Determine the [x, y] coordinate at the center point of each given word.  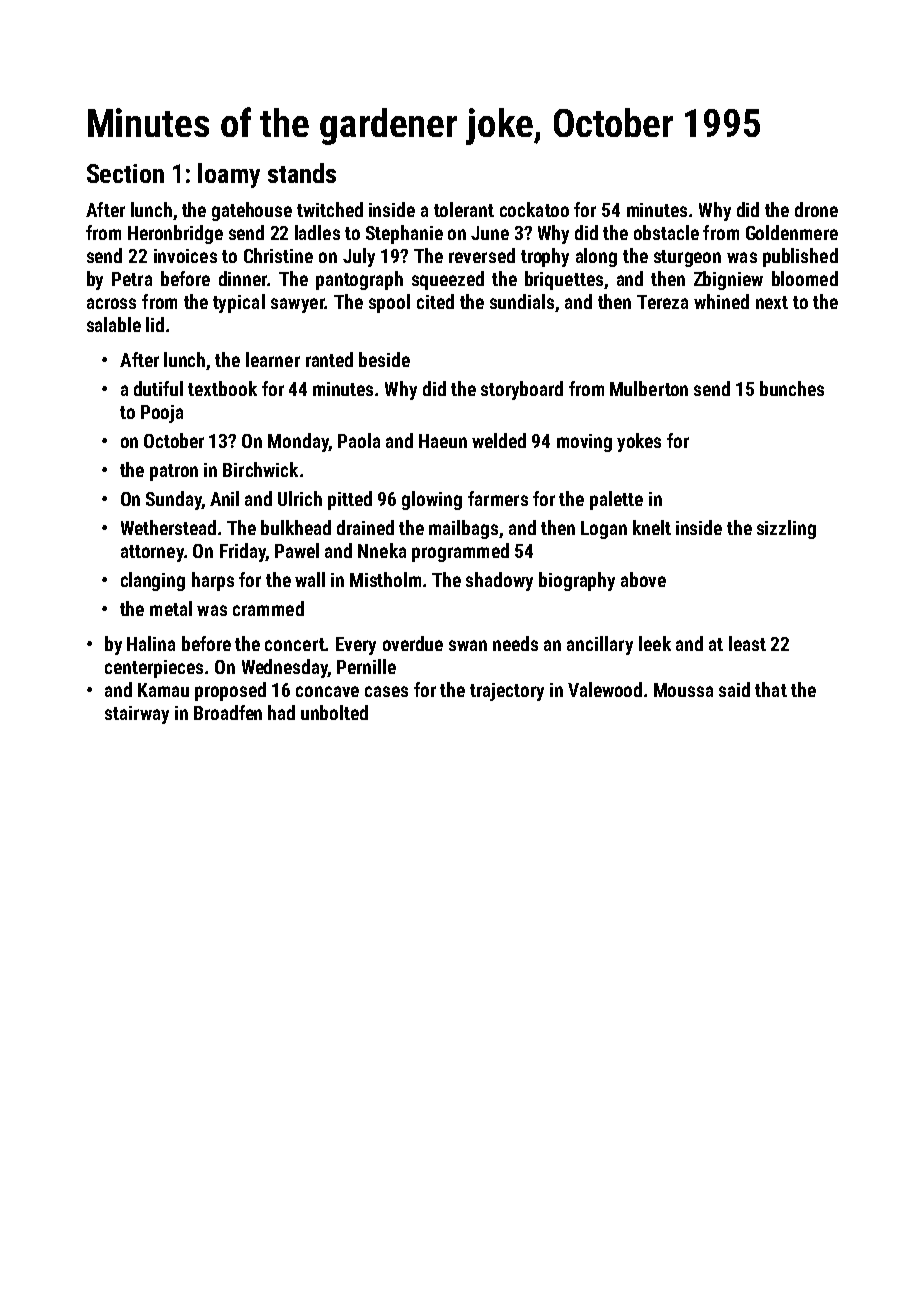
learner [273, 359]
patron [174, 472]
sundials [522, 301]
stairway [137, 715]
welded [499, 440]
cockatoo [534, 209]
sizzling [786, 529]
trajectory [507, 692]
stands [302, 173]
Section [125, 173]
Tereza [662, 302]
